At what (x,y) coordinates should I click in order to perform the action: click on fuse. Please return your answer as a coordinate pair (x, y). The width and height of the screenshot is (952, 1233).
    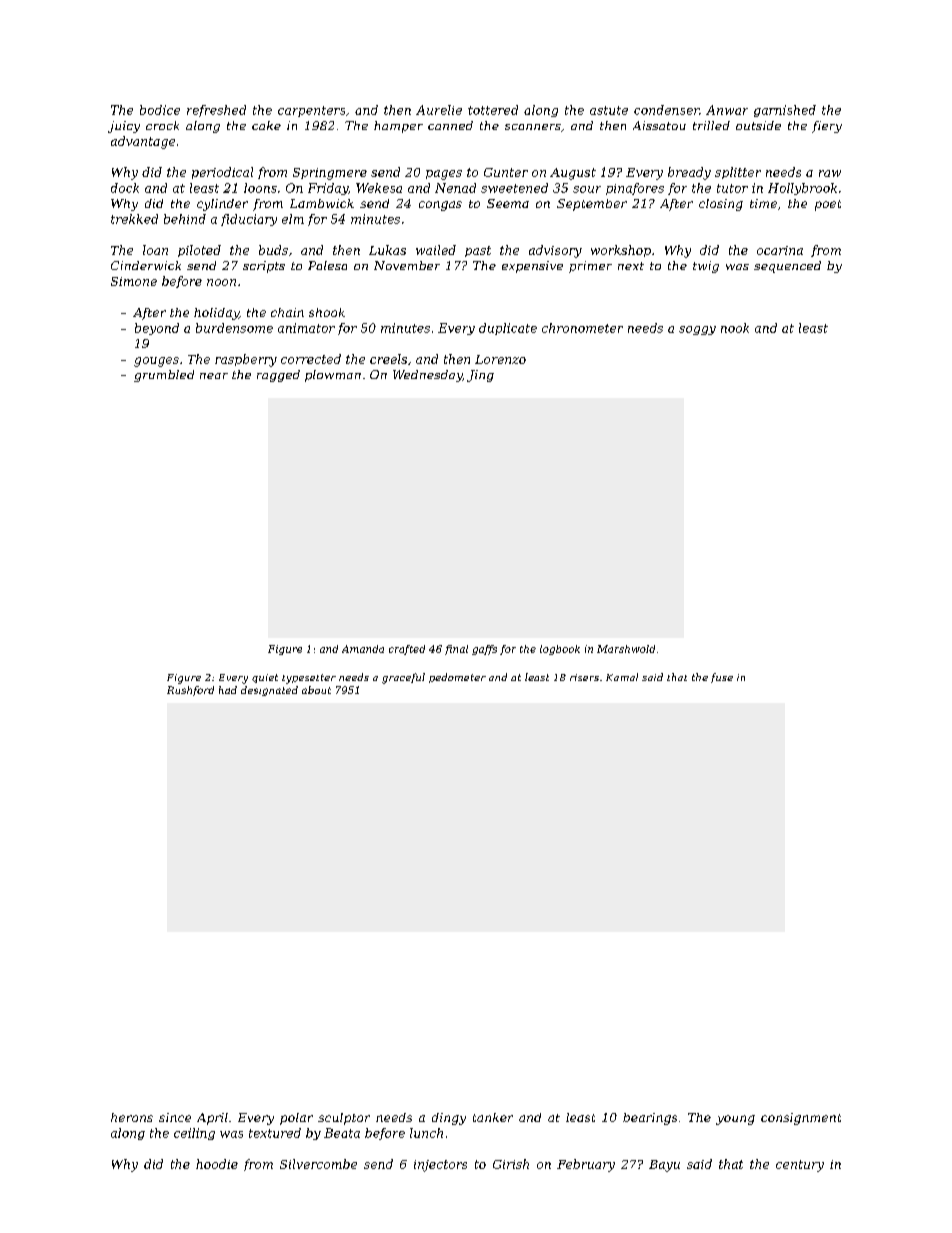
    Looking at the image, I should click on (722, 678).
